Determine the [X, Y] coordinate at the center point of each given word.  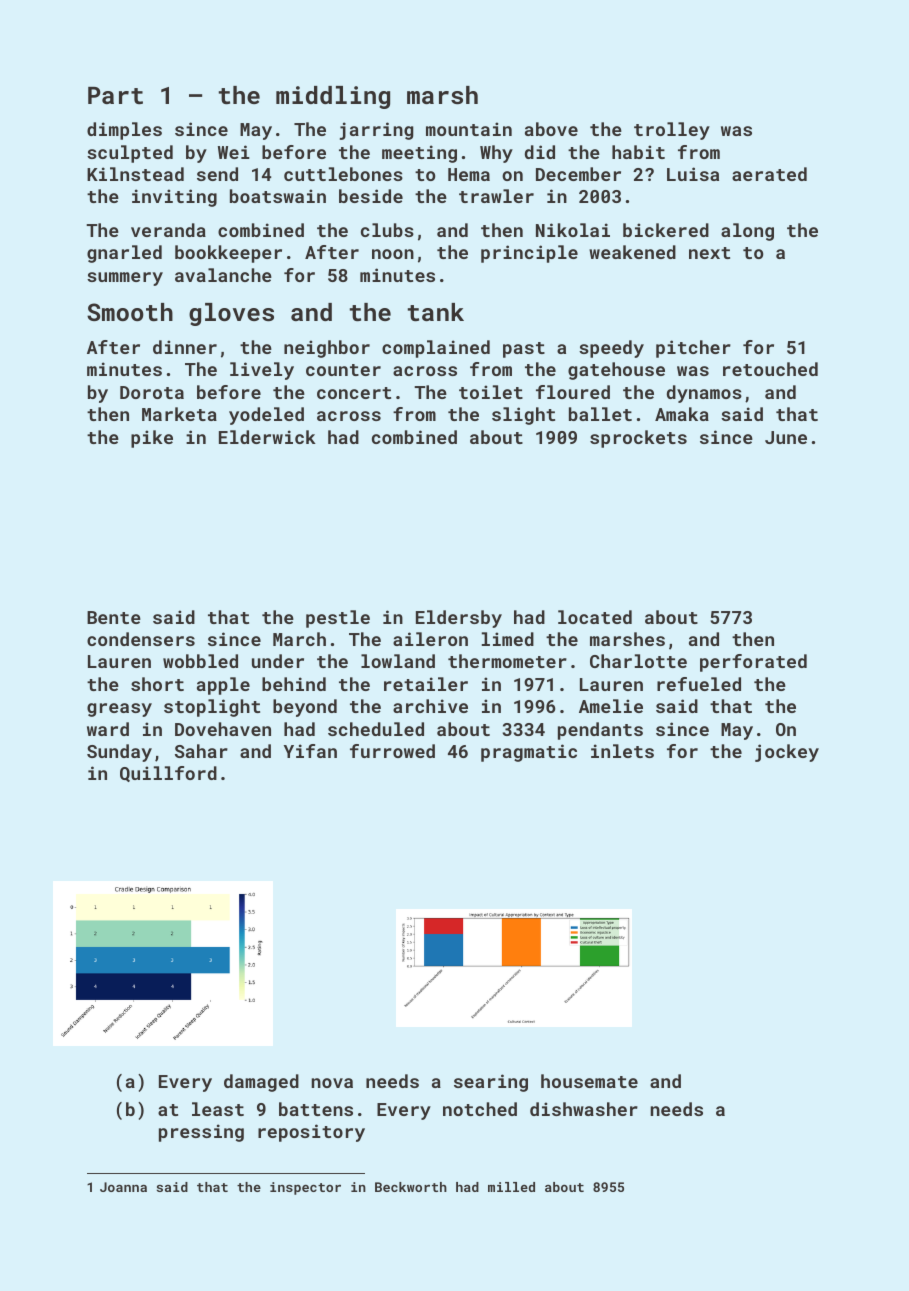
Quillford [168, 774]
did [540, 152]
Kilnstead [135, 174]
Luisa [693, 174]
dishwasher [584, 1109]
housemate [589, 1081]
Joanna [123, 1187]
